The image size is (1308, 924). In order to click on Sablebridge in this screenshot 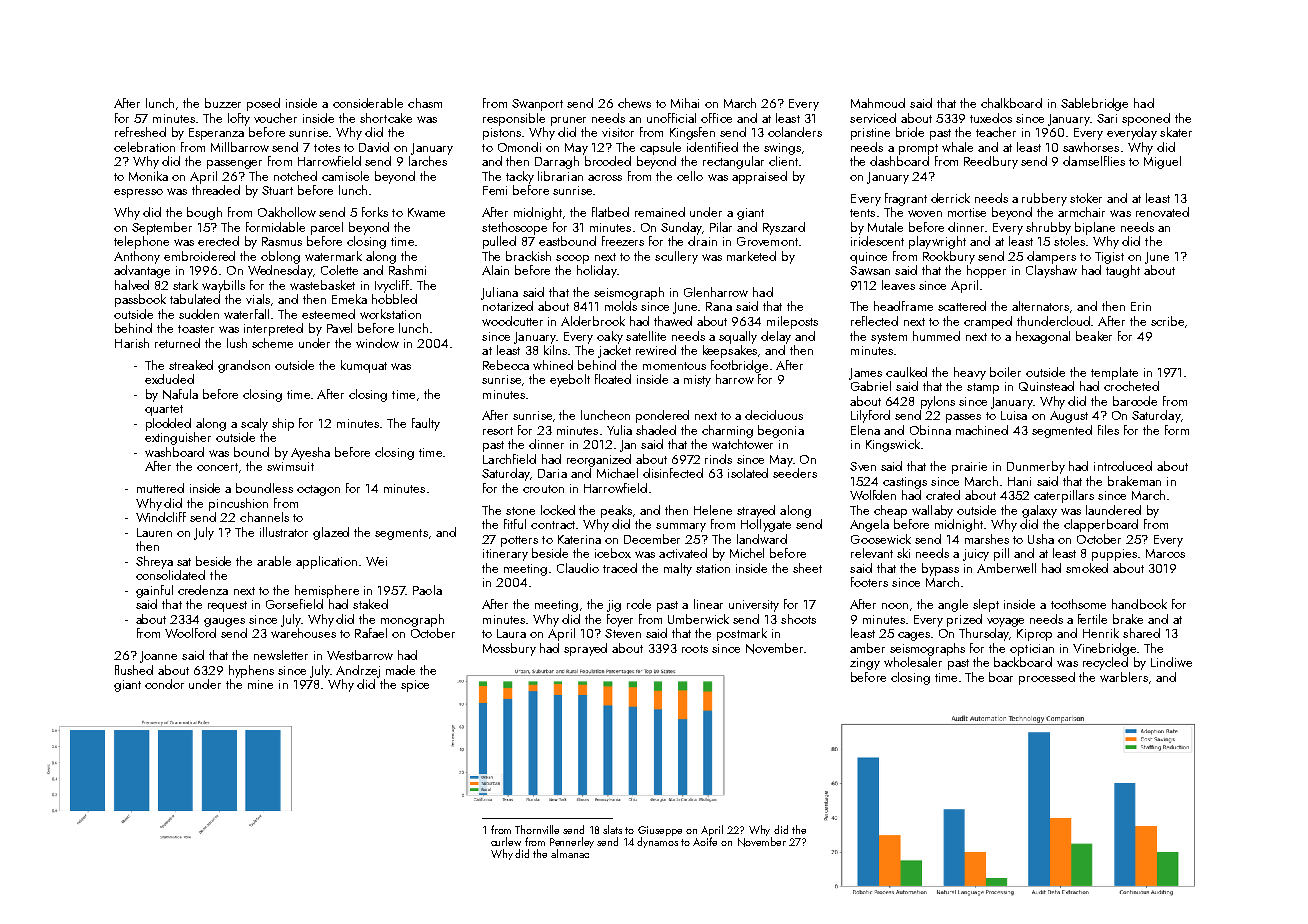, I will do `click(1094, 104)`.
